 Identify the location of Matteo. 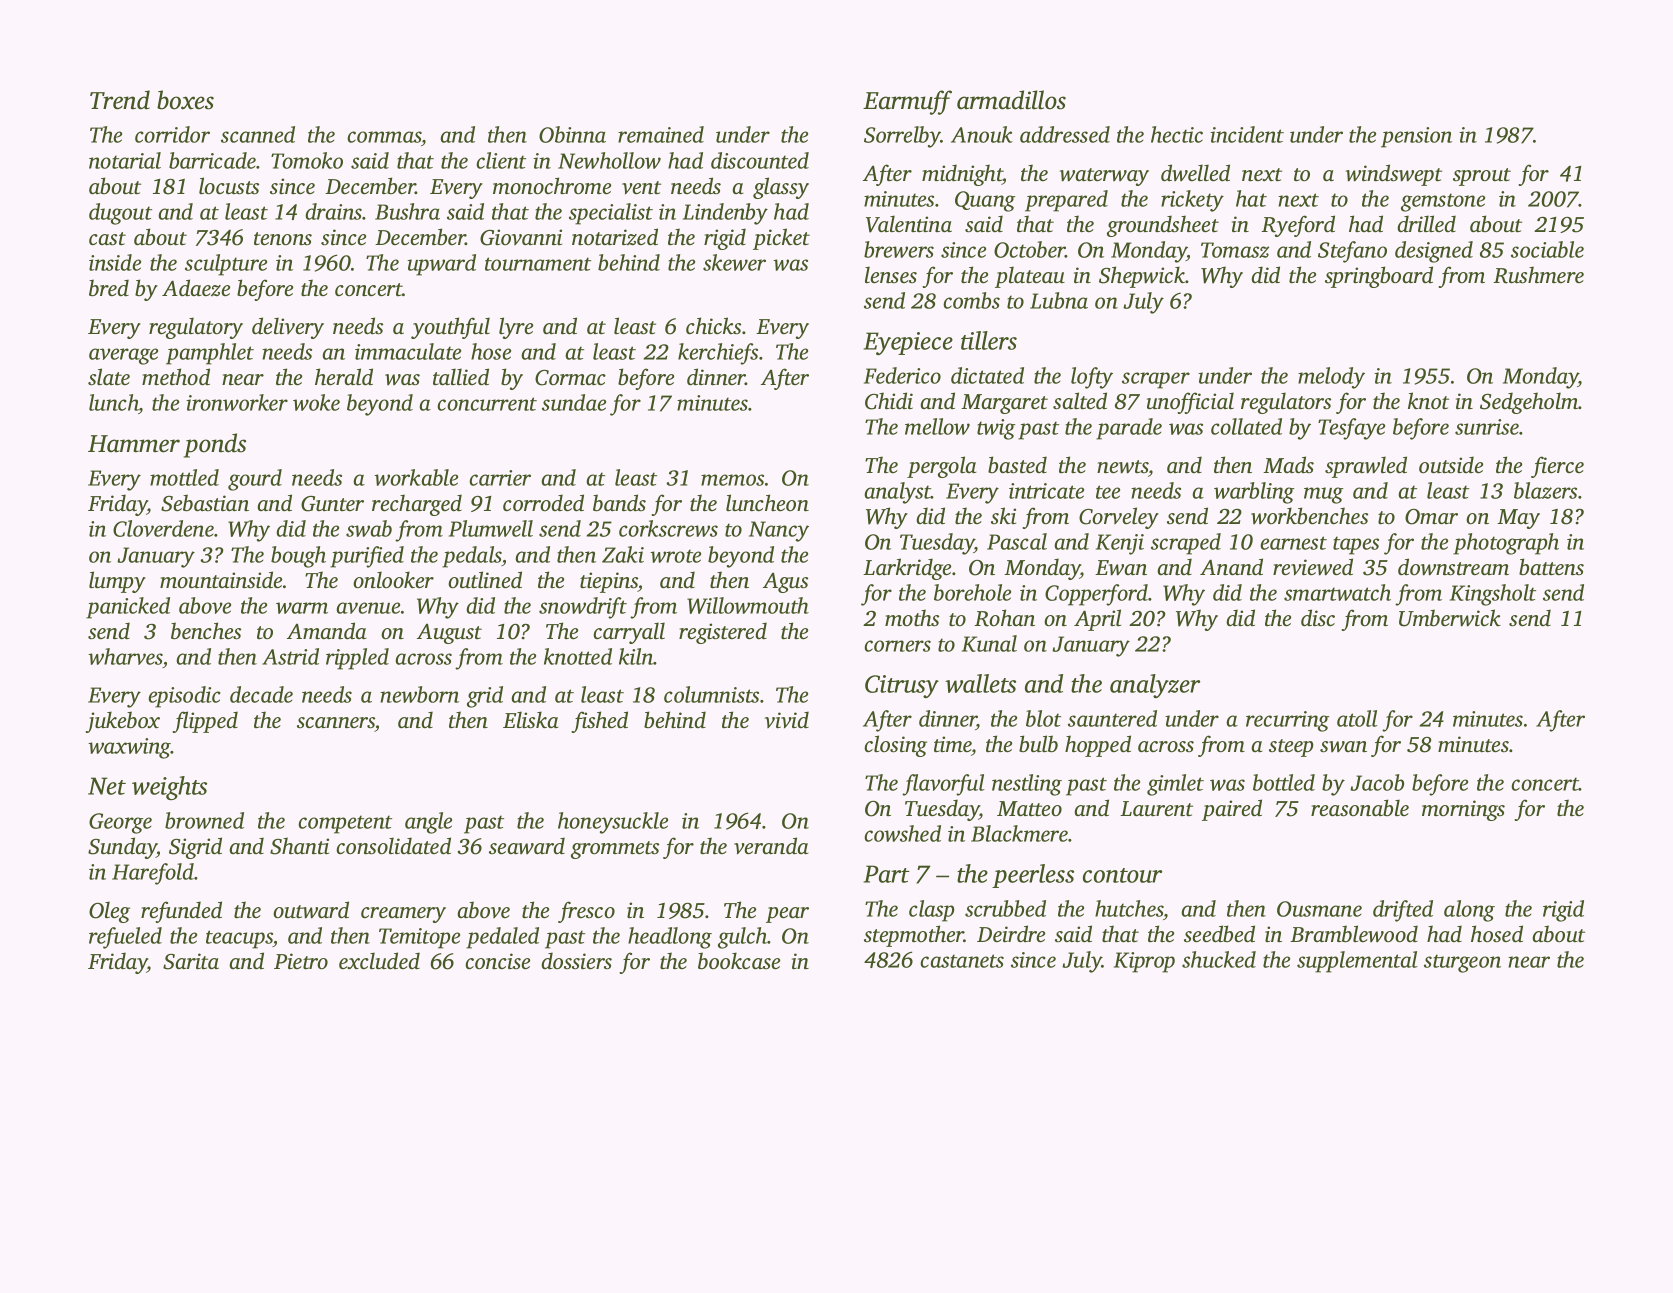
(1029, 809).
